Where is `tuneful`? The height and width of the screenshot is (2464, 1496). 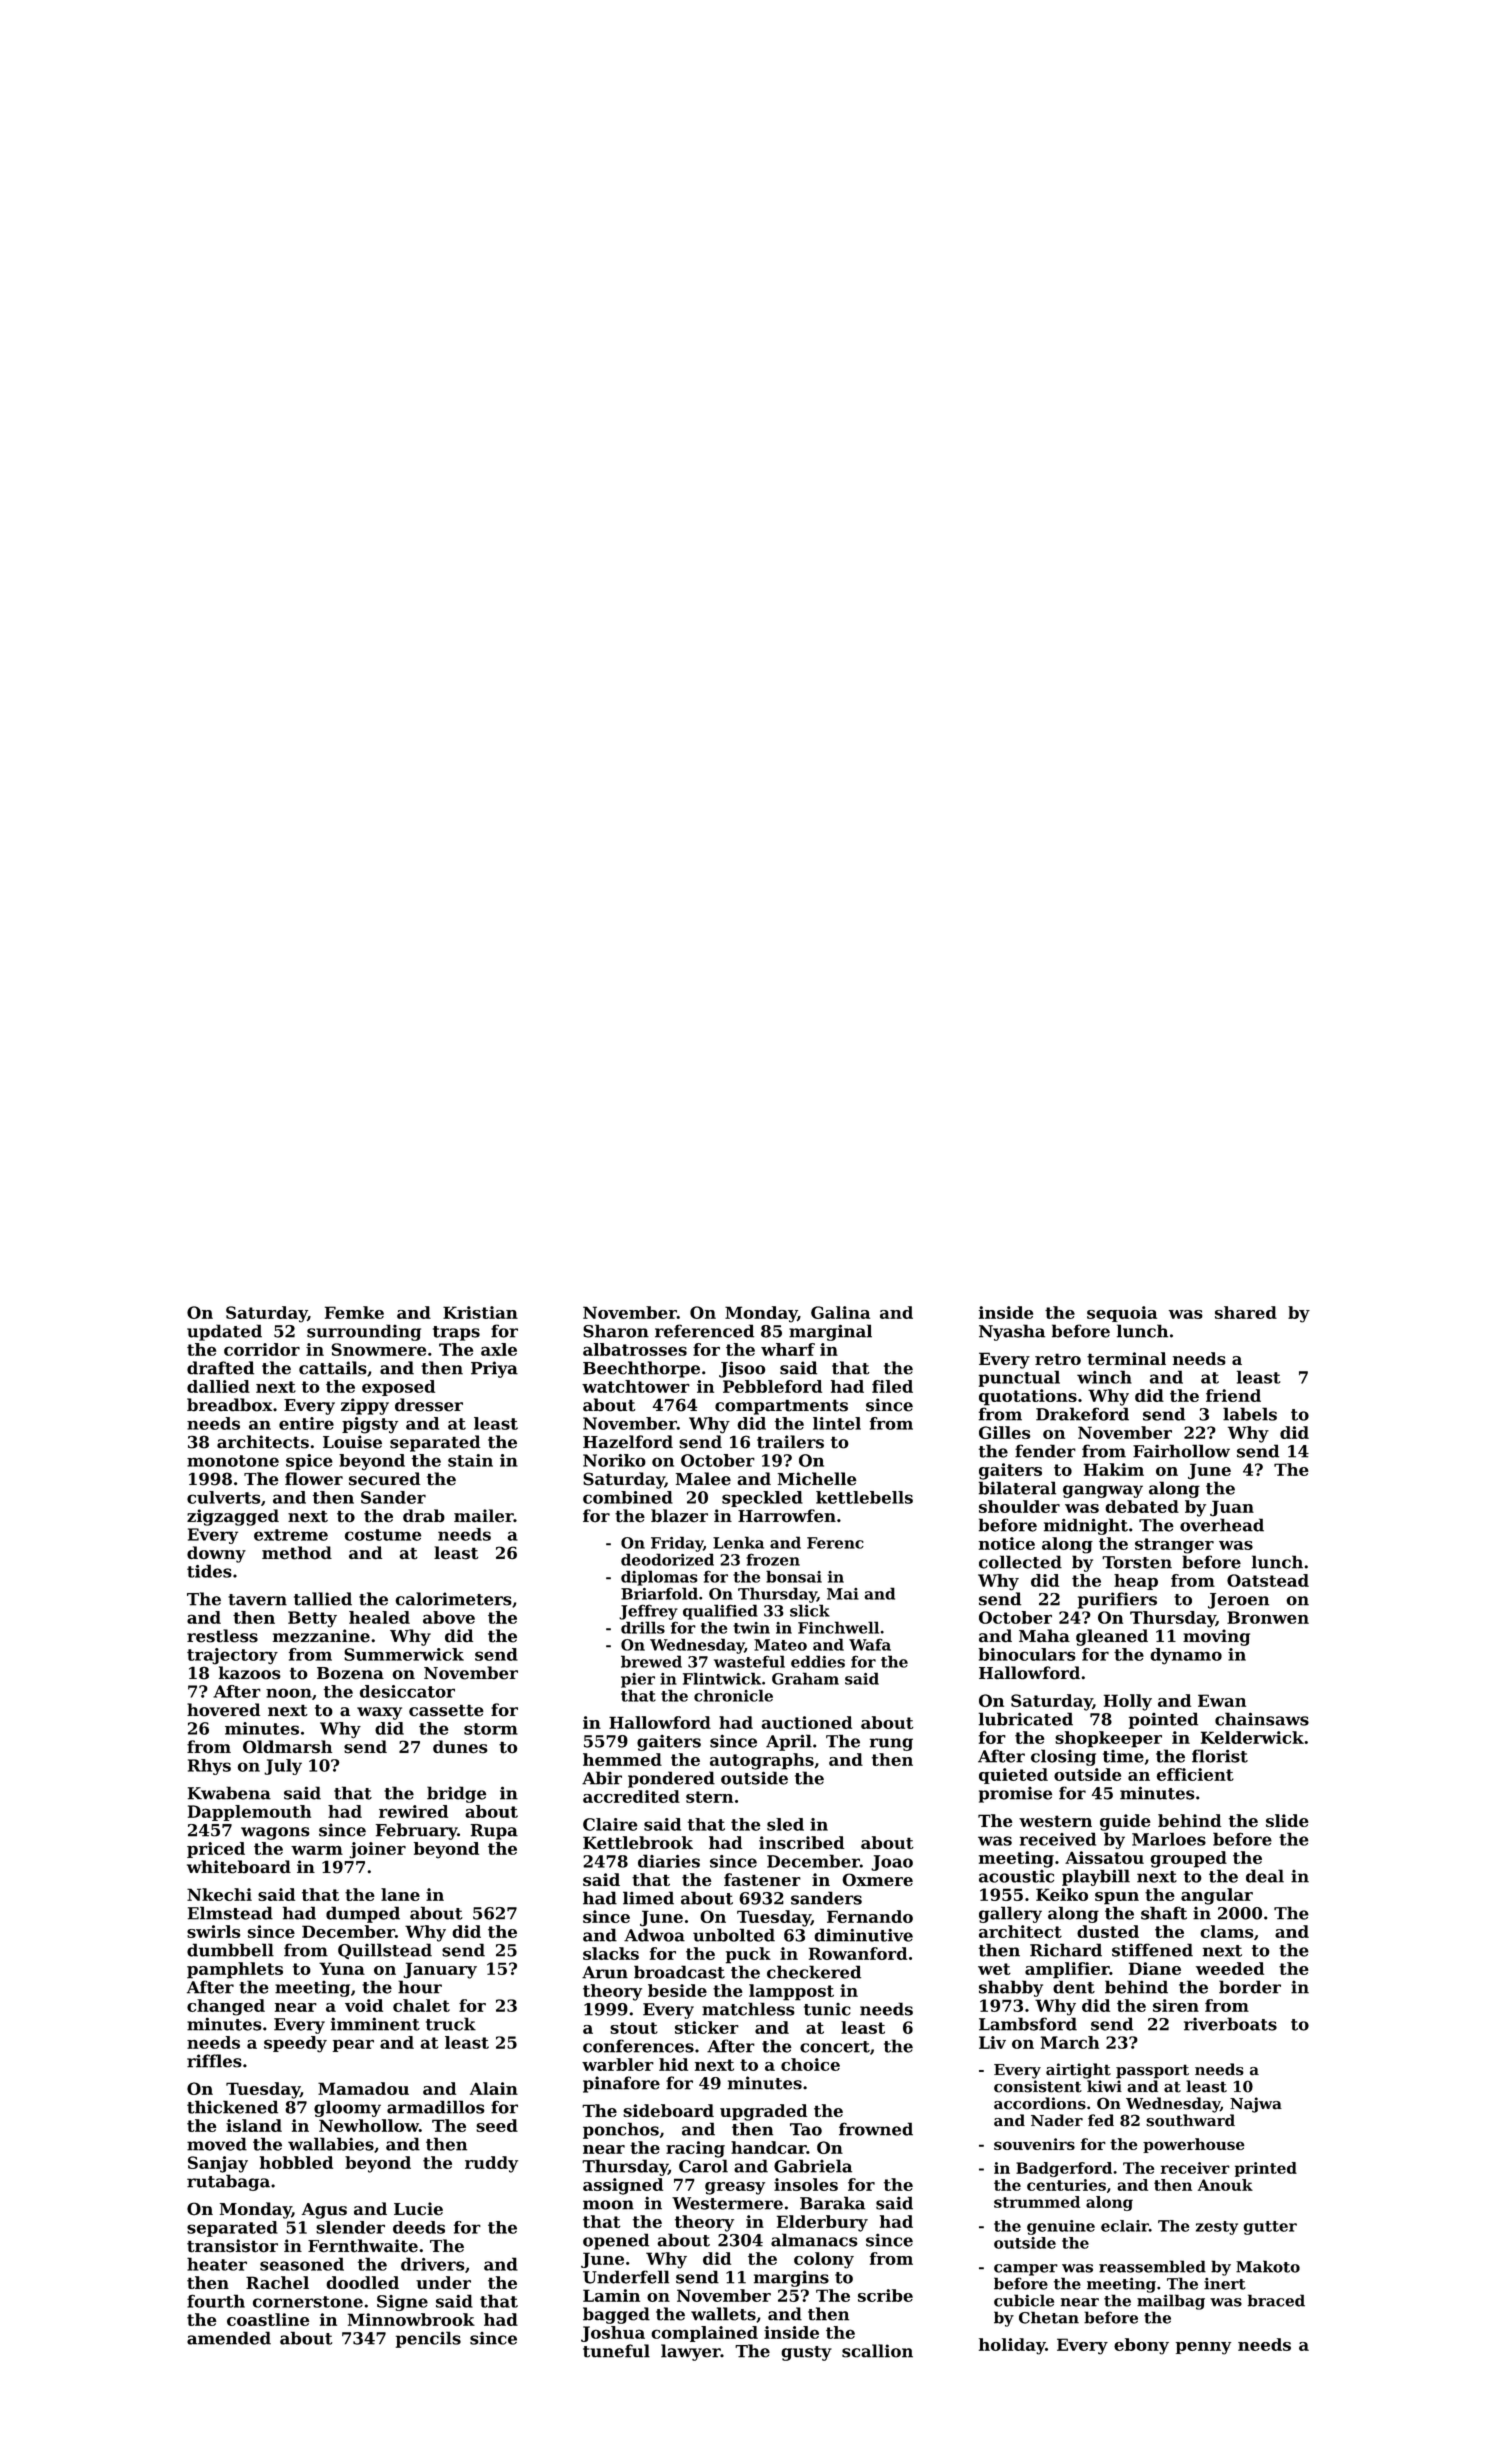 tuneful is located at coordinates (616, 2351).
